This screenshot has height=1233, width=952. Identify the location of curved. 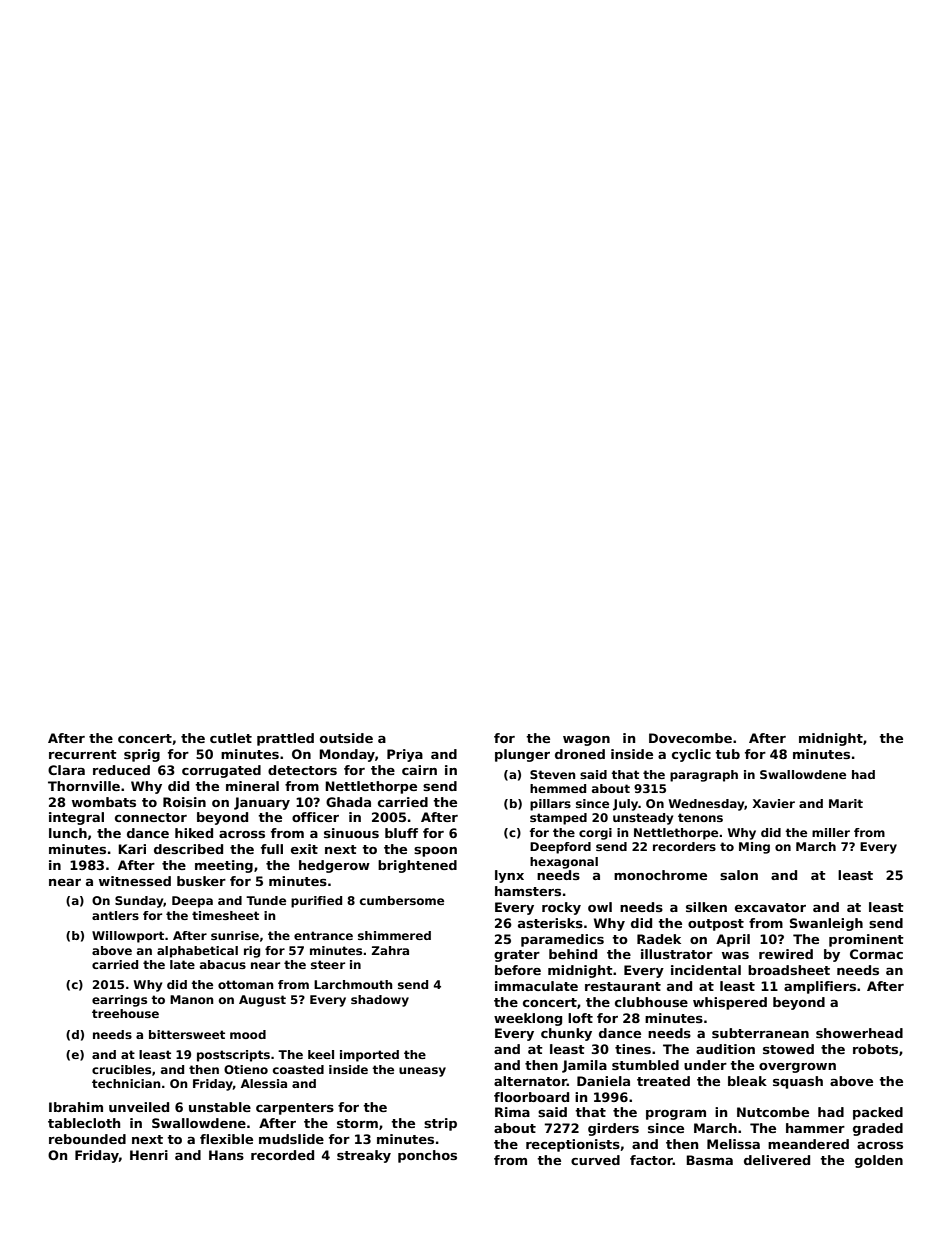
(595, 1160).
